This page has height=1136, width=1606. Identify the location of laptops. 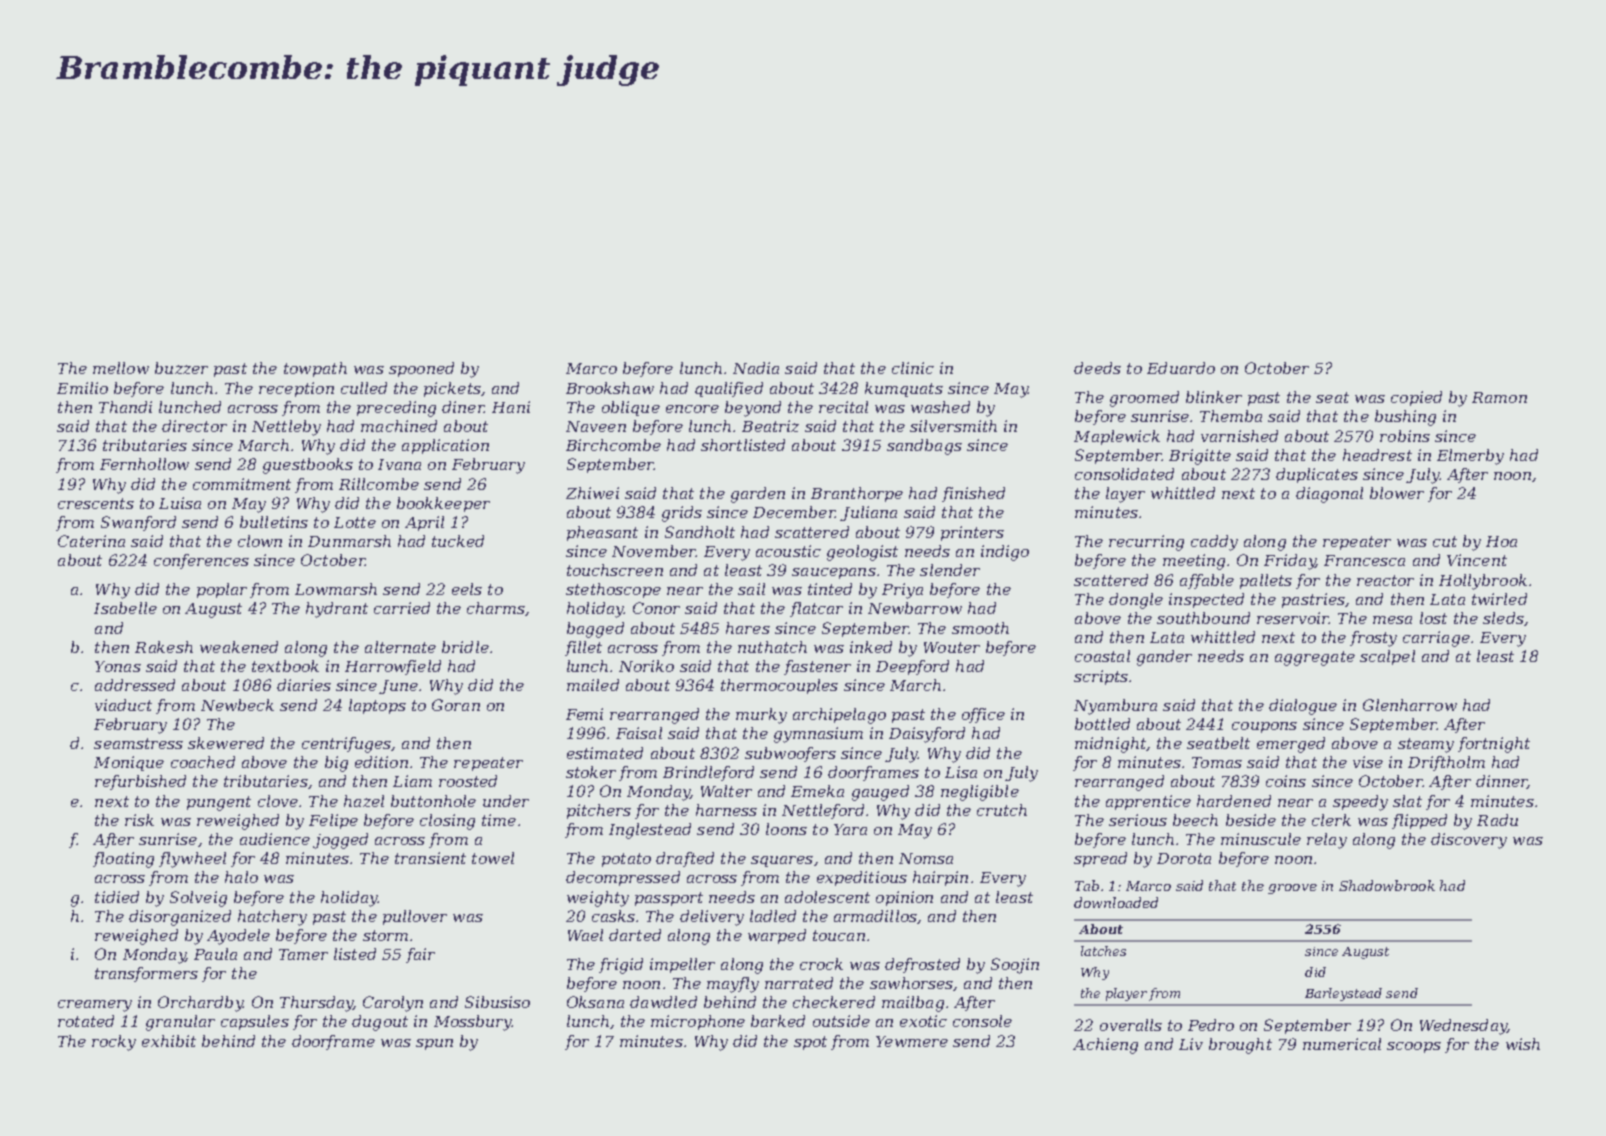
(377, 706).
